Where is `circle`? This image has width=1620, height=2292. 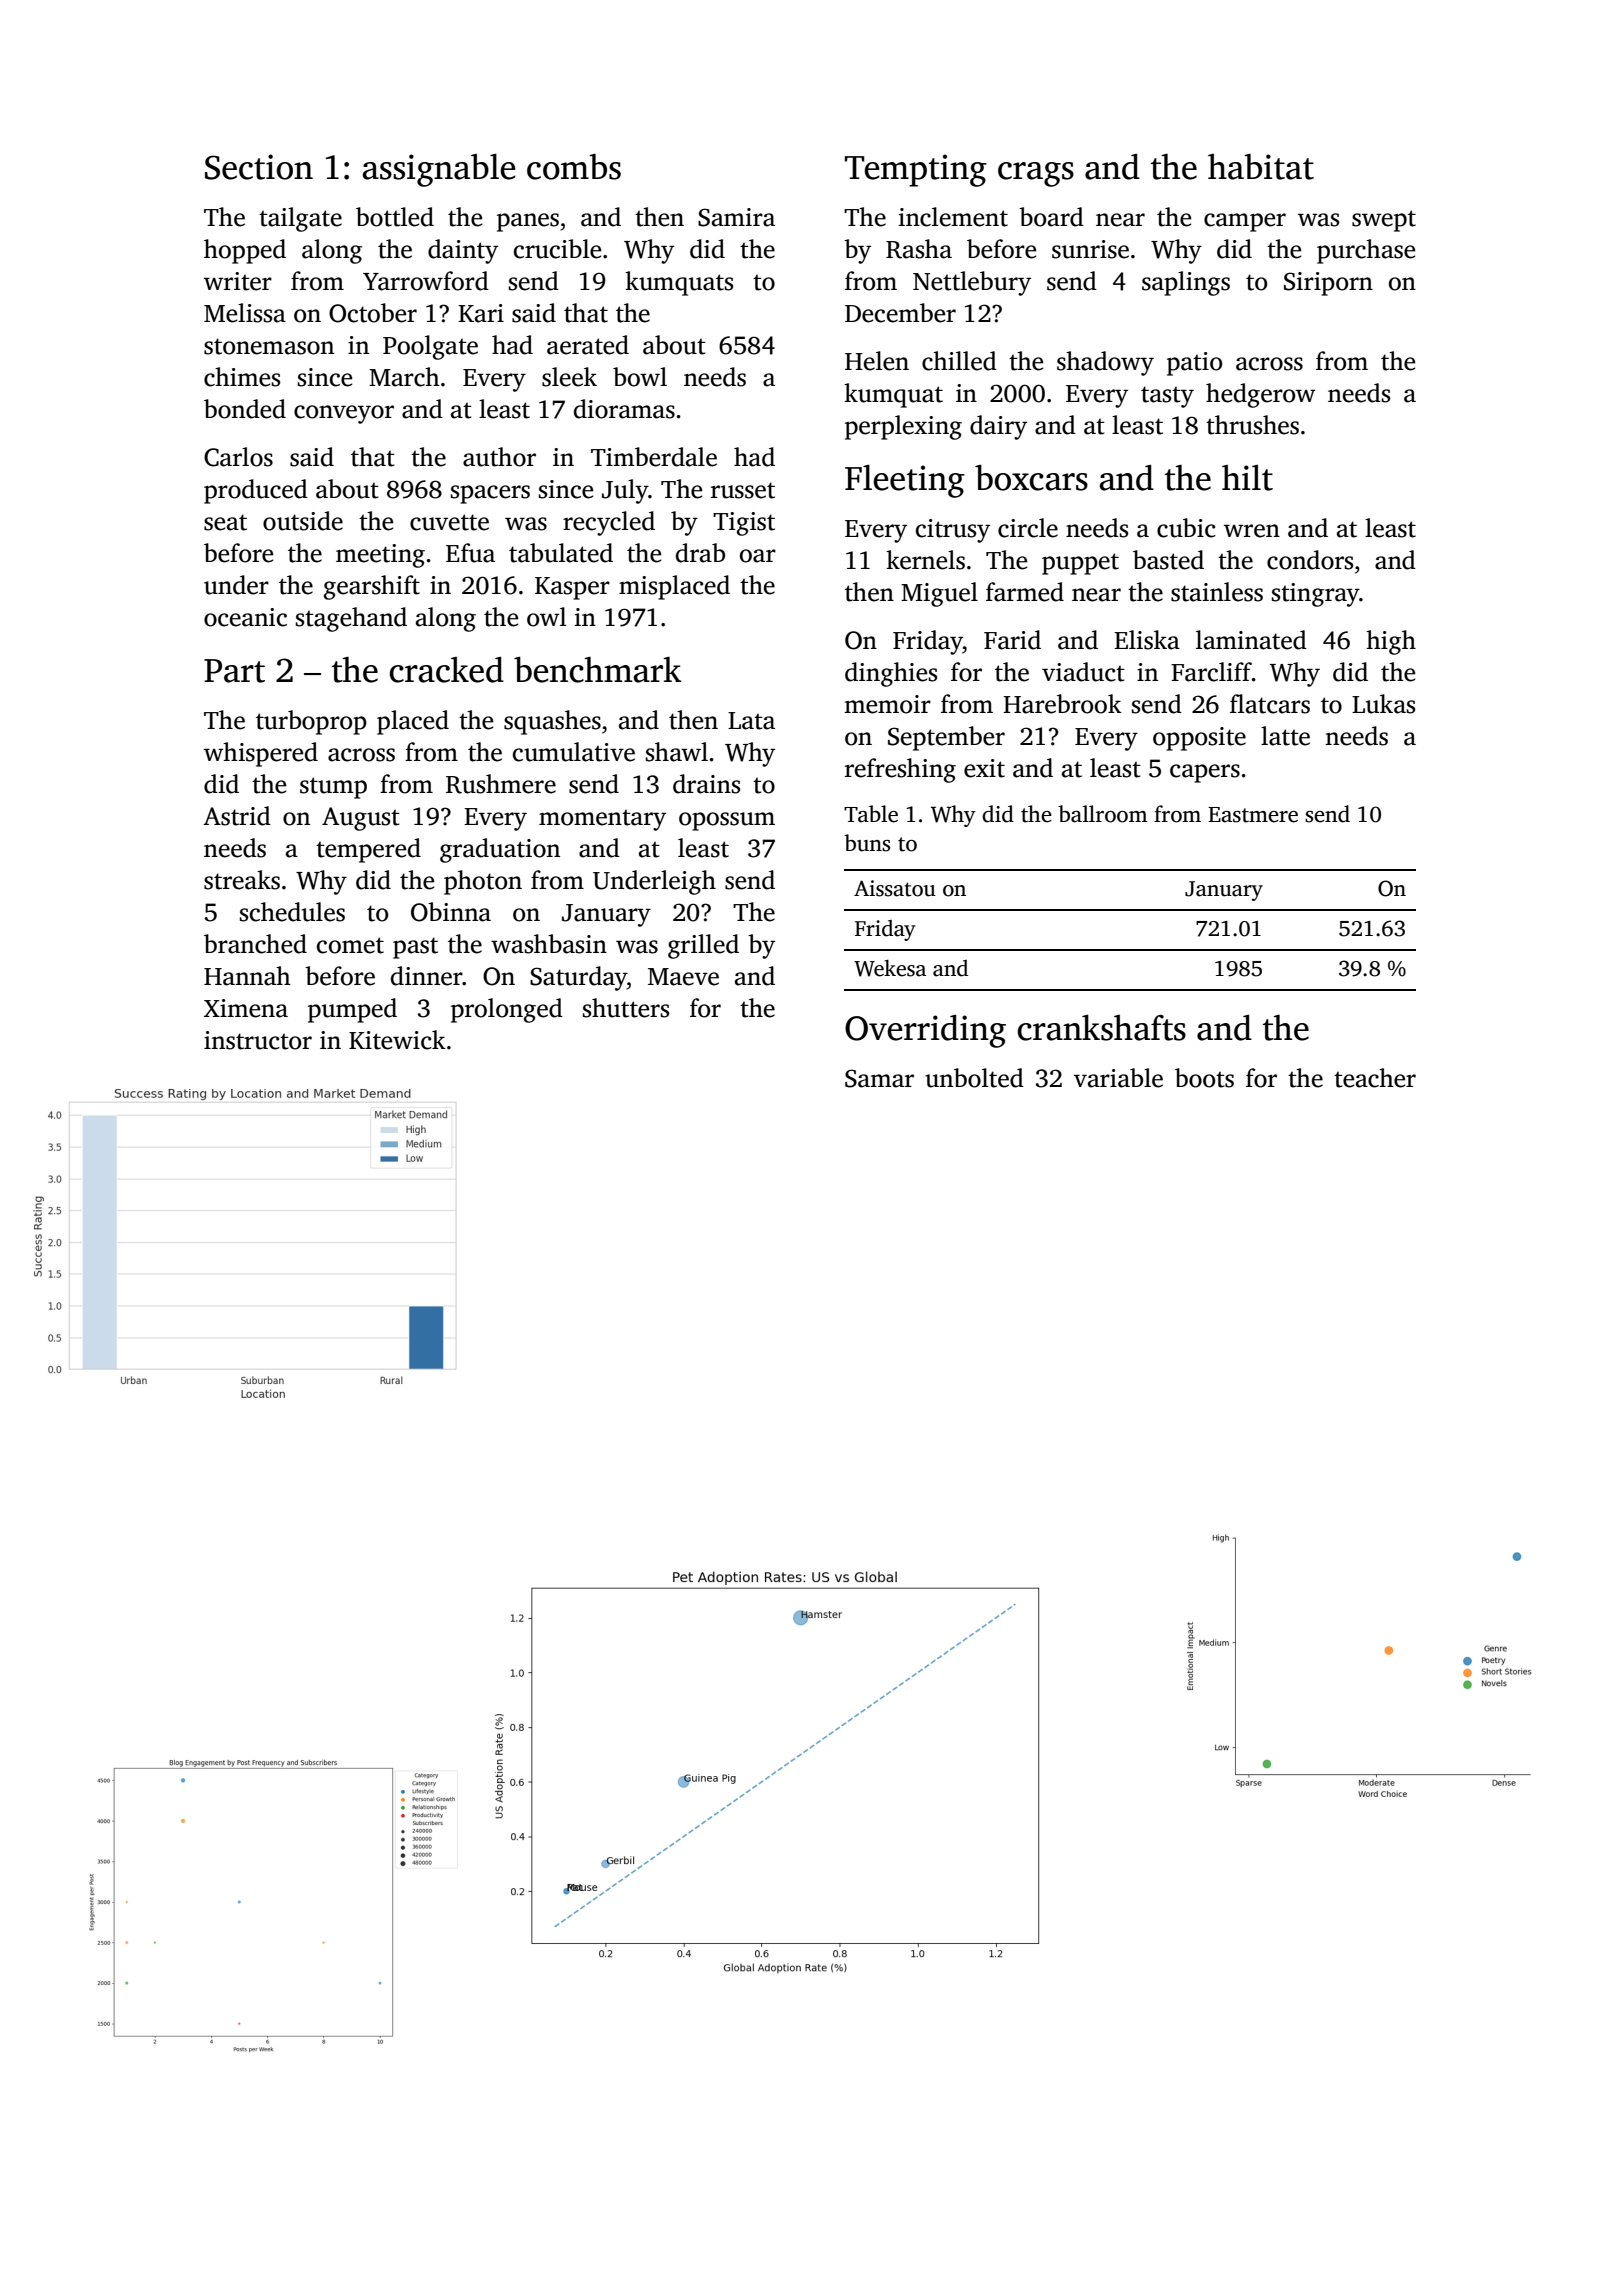 circle is located at coordinates (1028, 528).
